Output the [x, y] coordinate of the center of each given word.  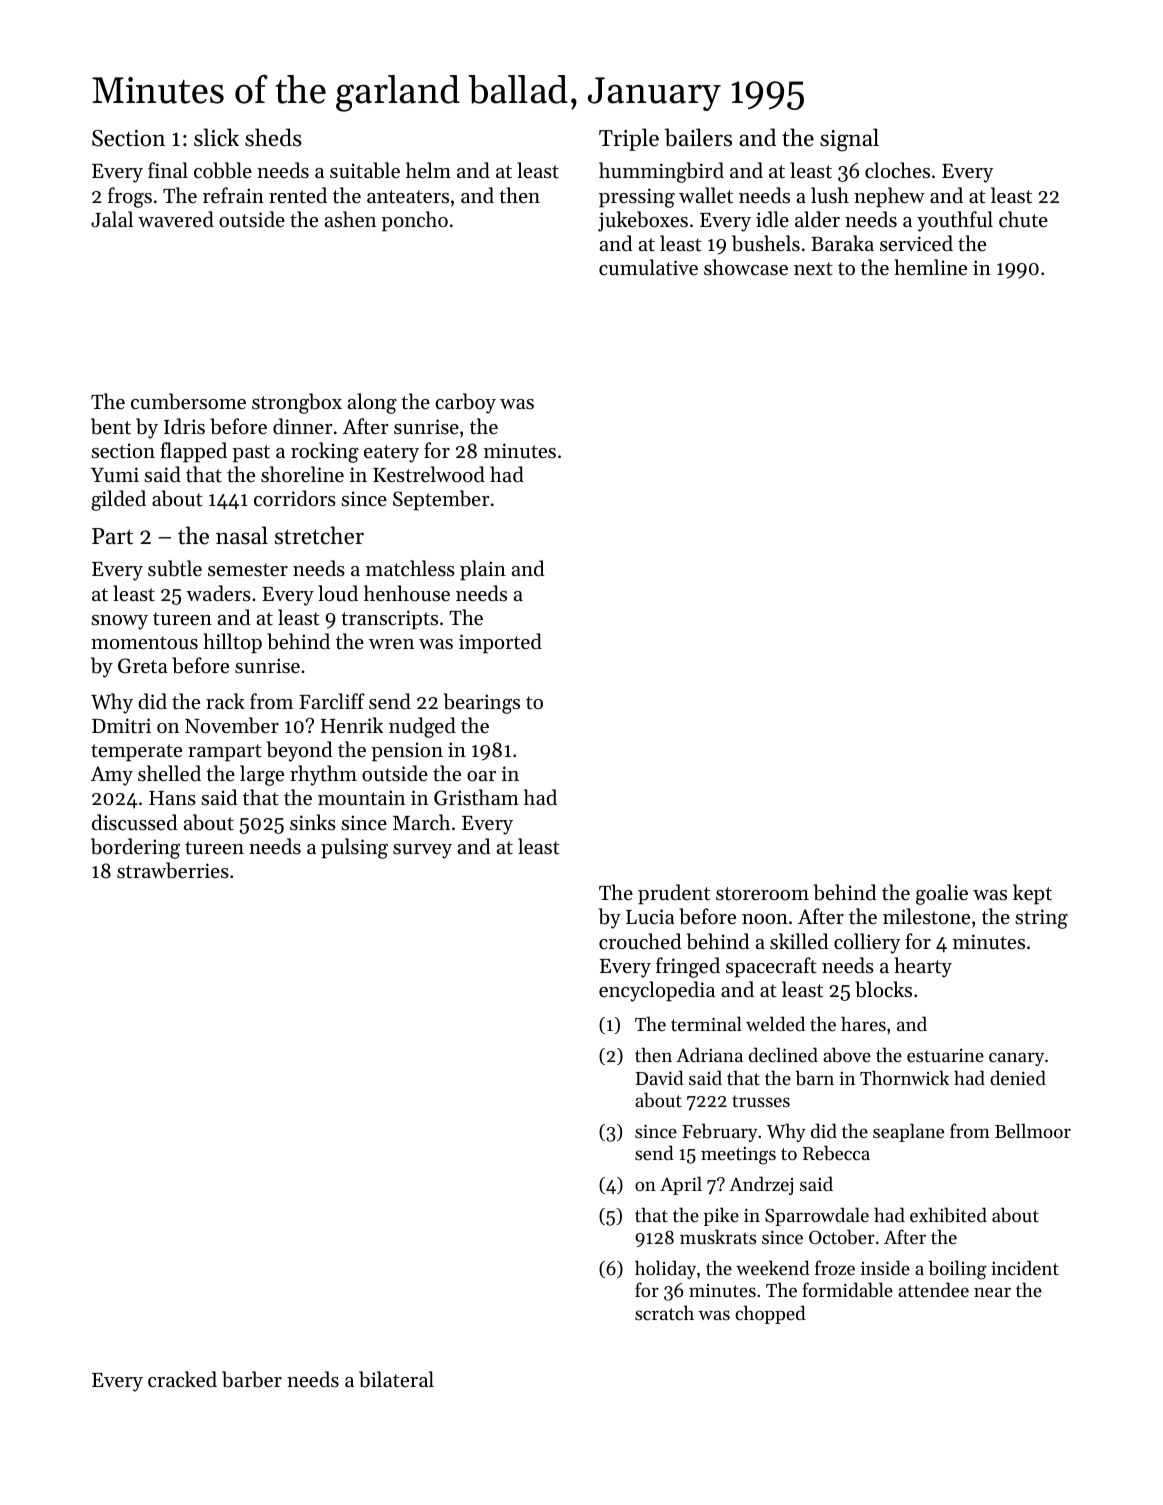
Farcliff [332, 701]
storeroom [762, 894]
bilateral [396, 1379]
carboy [465, 403]
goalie [942, 894]
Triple [629, 139]
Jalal [112, 219]
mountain [361, 798]
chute [1023, 219]
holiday [665, 1269]
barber [252, 1379]
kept [1032, 894]
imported [500, 643]
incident [1025, 1267]
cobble [223, 170]
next [813, 269]
